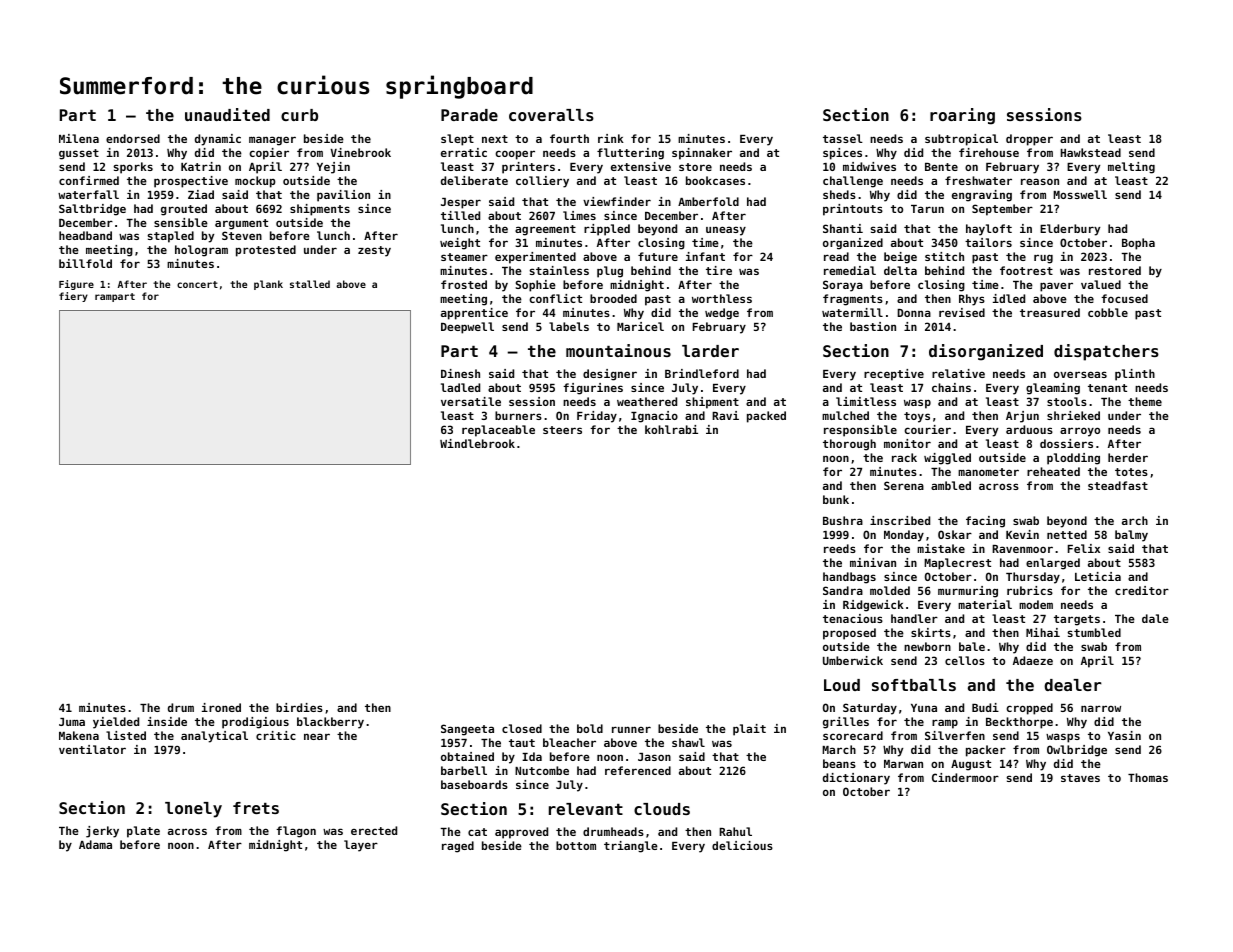 This screenshot has width=1233, height=952. Describe the element at coordinates (477, 443) in the screenshot. I see `Windlebrook` at that location.
